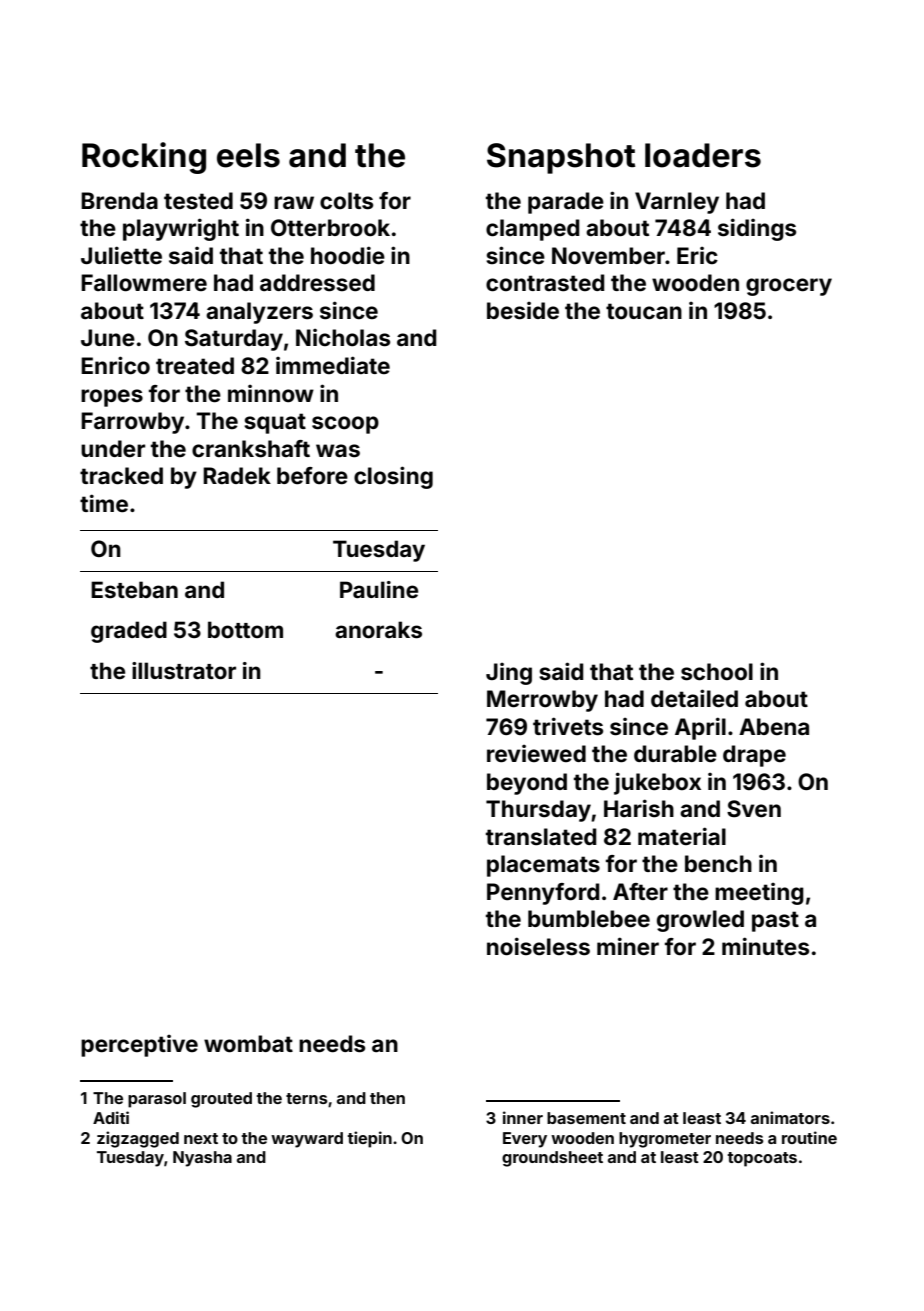 This page has width=924, height=1311. I want to click on bench, so click(718, 864).
